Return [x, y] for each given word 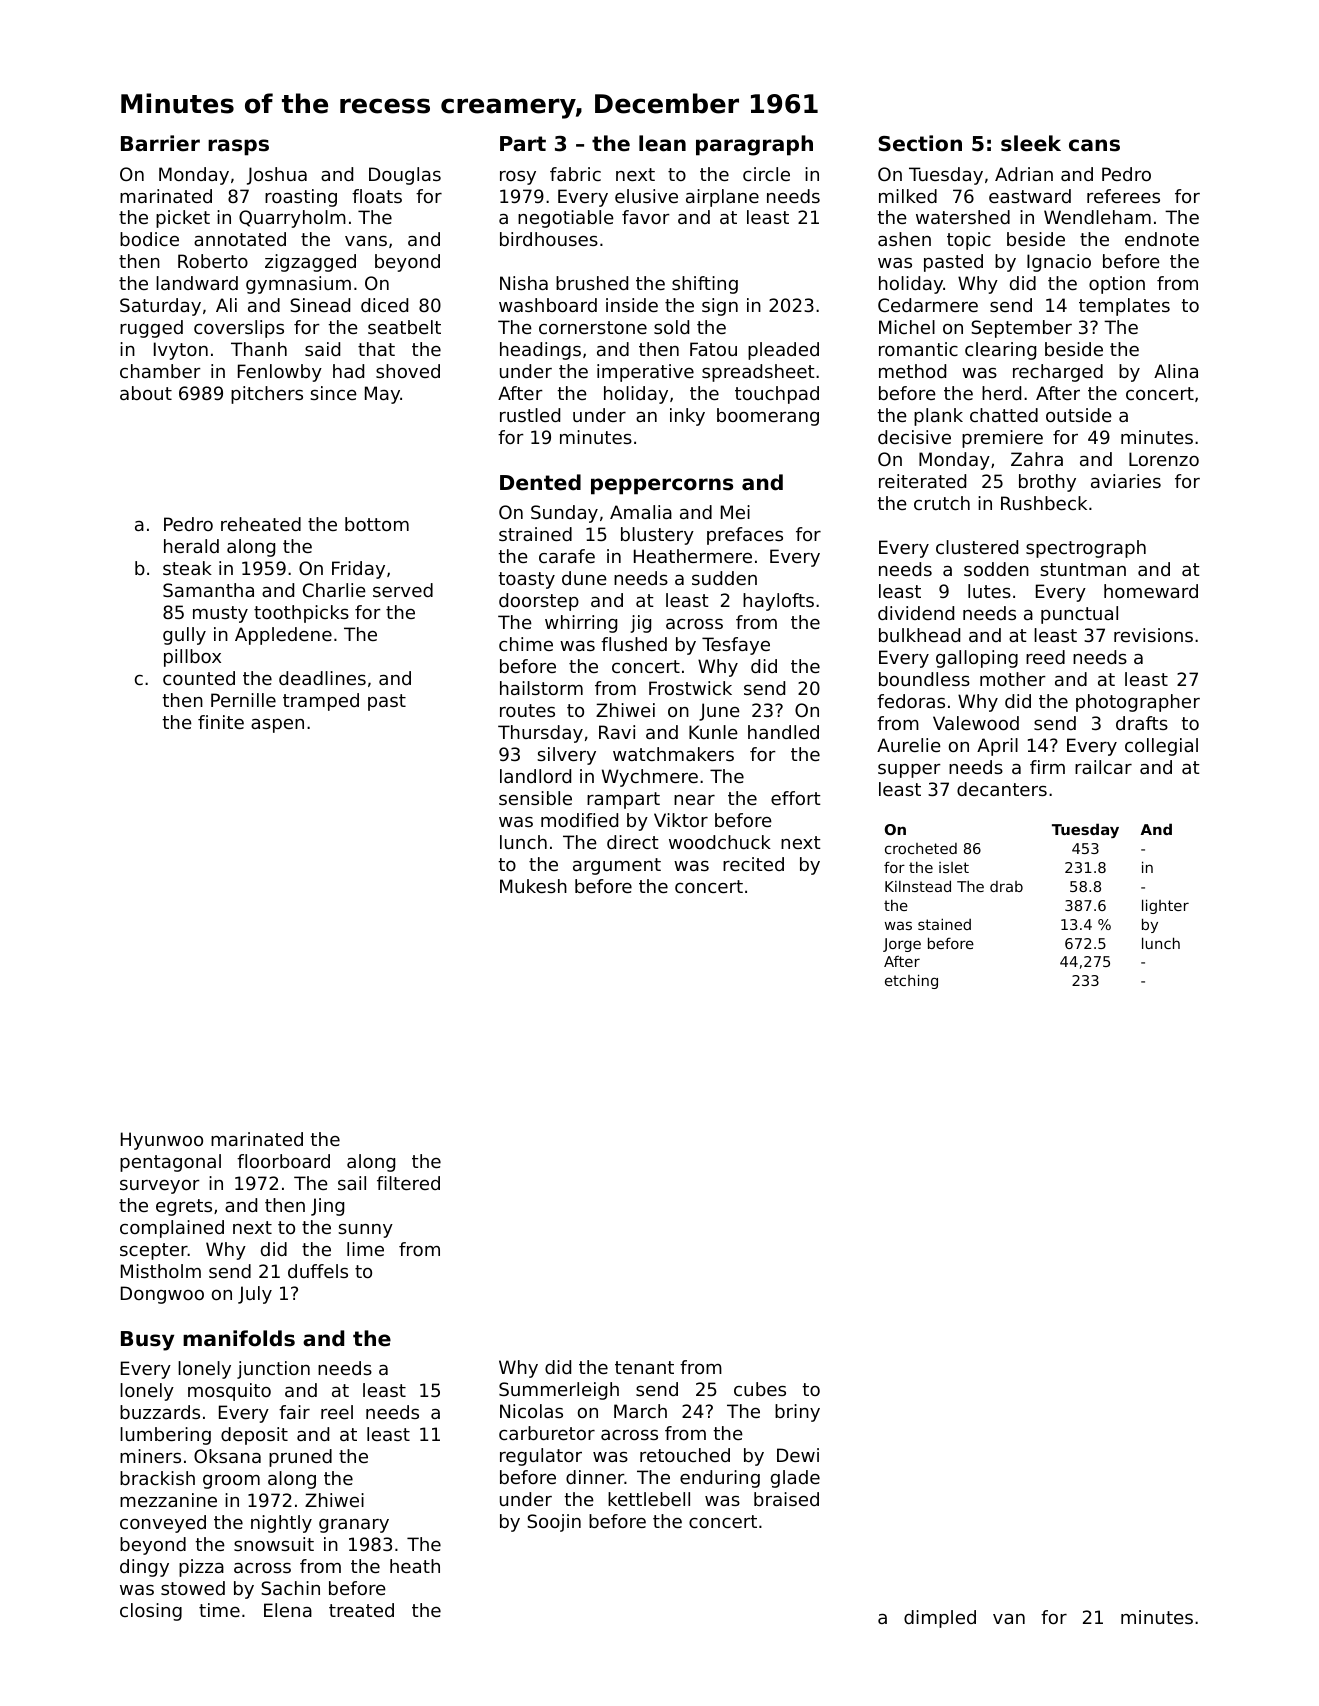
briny [797, 1413]
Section [920, 143]
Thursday [540, 734]
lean [662, 143]
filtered [408, 1183]
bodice [149, 239]
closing [151, 1612]
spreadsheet [758, 373]
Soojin [554, 1523]
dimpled [940, 1619]
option [1117, 285]
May [382, 395]
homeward [1151, 591]
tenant [644, 1367]
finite [221, 722]
